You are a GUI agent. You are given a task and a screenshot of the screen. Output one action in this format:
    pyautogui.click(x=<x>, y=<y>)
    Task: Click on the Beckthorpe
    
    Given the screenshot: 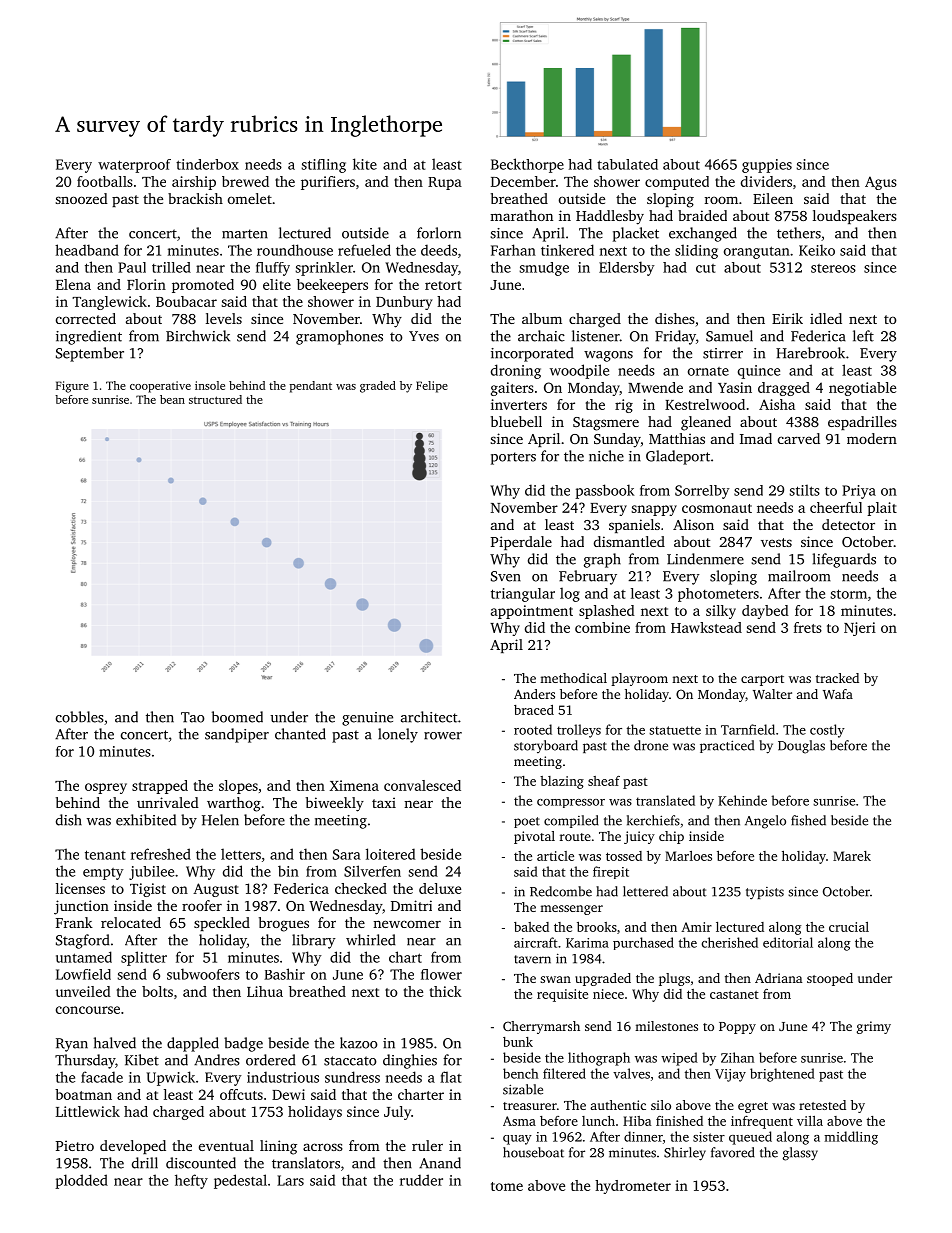 What is the action you would take?
    pyautogui.click(x=527, y=165)
